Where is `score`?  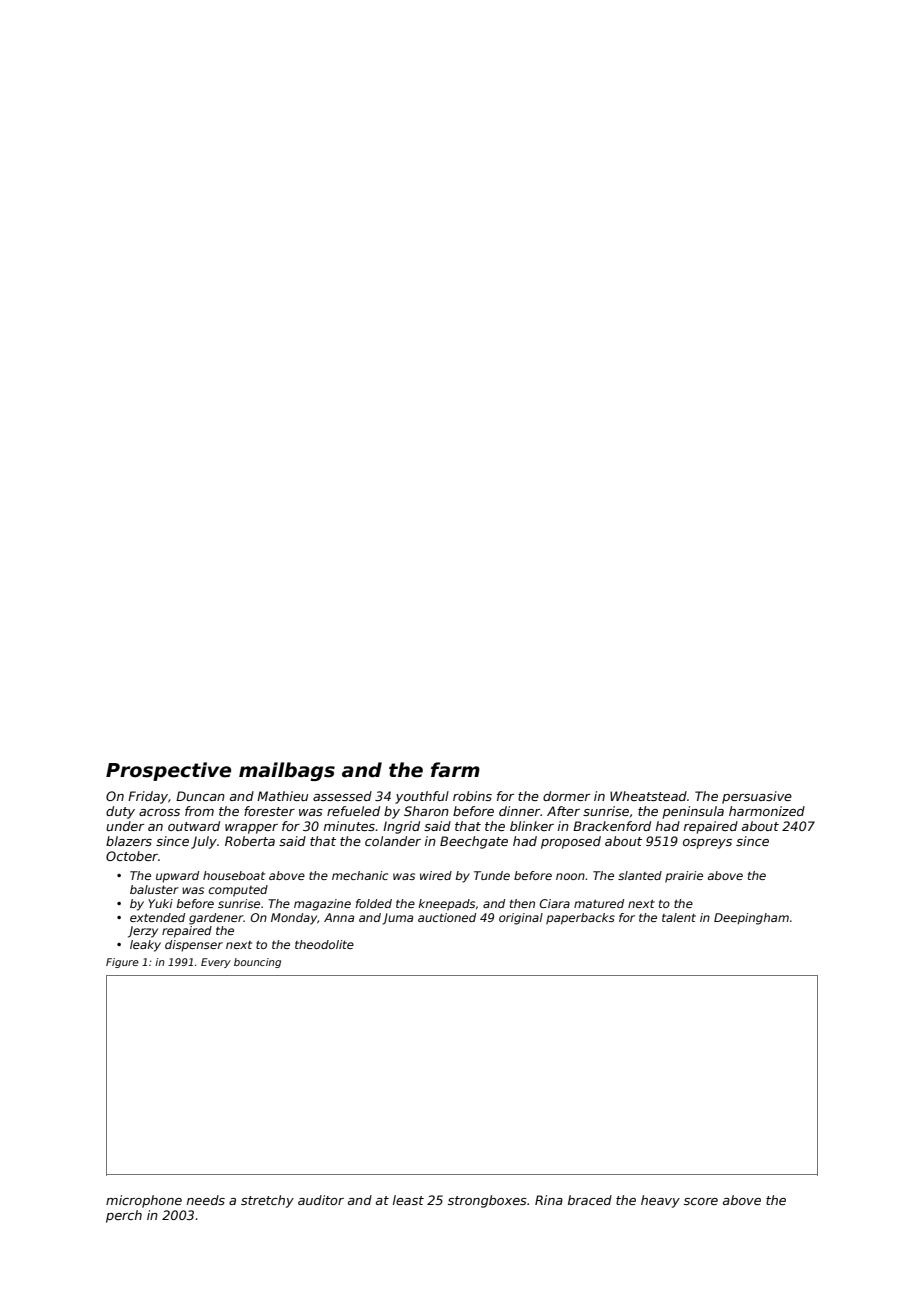
score is located at coordinates (701, 1201).
